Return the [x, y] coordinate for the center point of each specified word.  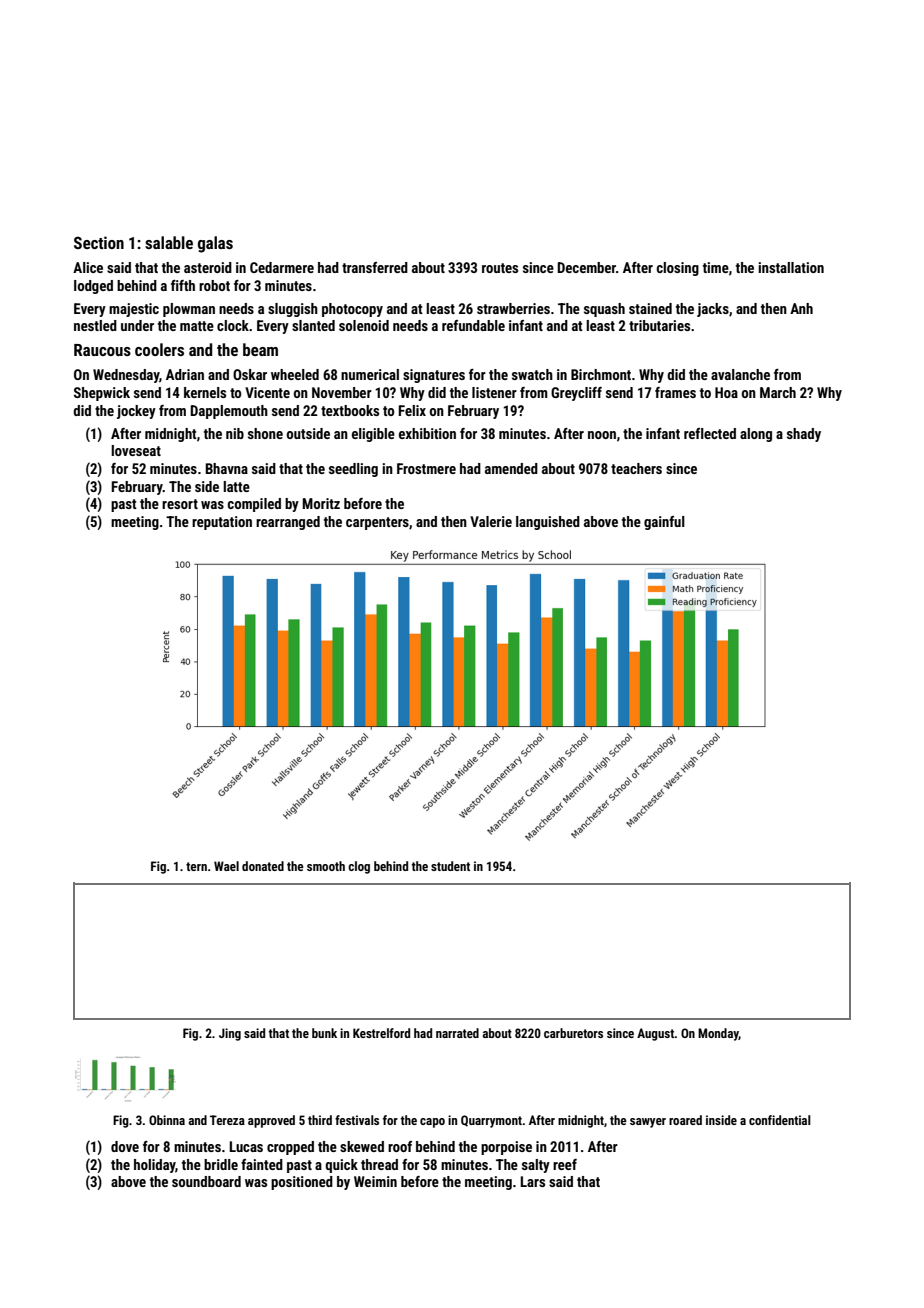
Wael [226, 866]
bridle [221, 1164]
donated [263, 866]
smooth [326, 866]
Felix [412, 410]
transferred [375, 267]
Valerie [491, 521]
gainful [664, 523]
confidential [780, 1120]
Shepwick [102, 394]
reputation [222, 523]
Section [99, 242]
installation [791, 267]
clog [359, 867]
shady [804, 435]
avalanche [740, 374]
